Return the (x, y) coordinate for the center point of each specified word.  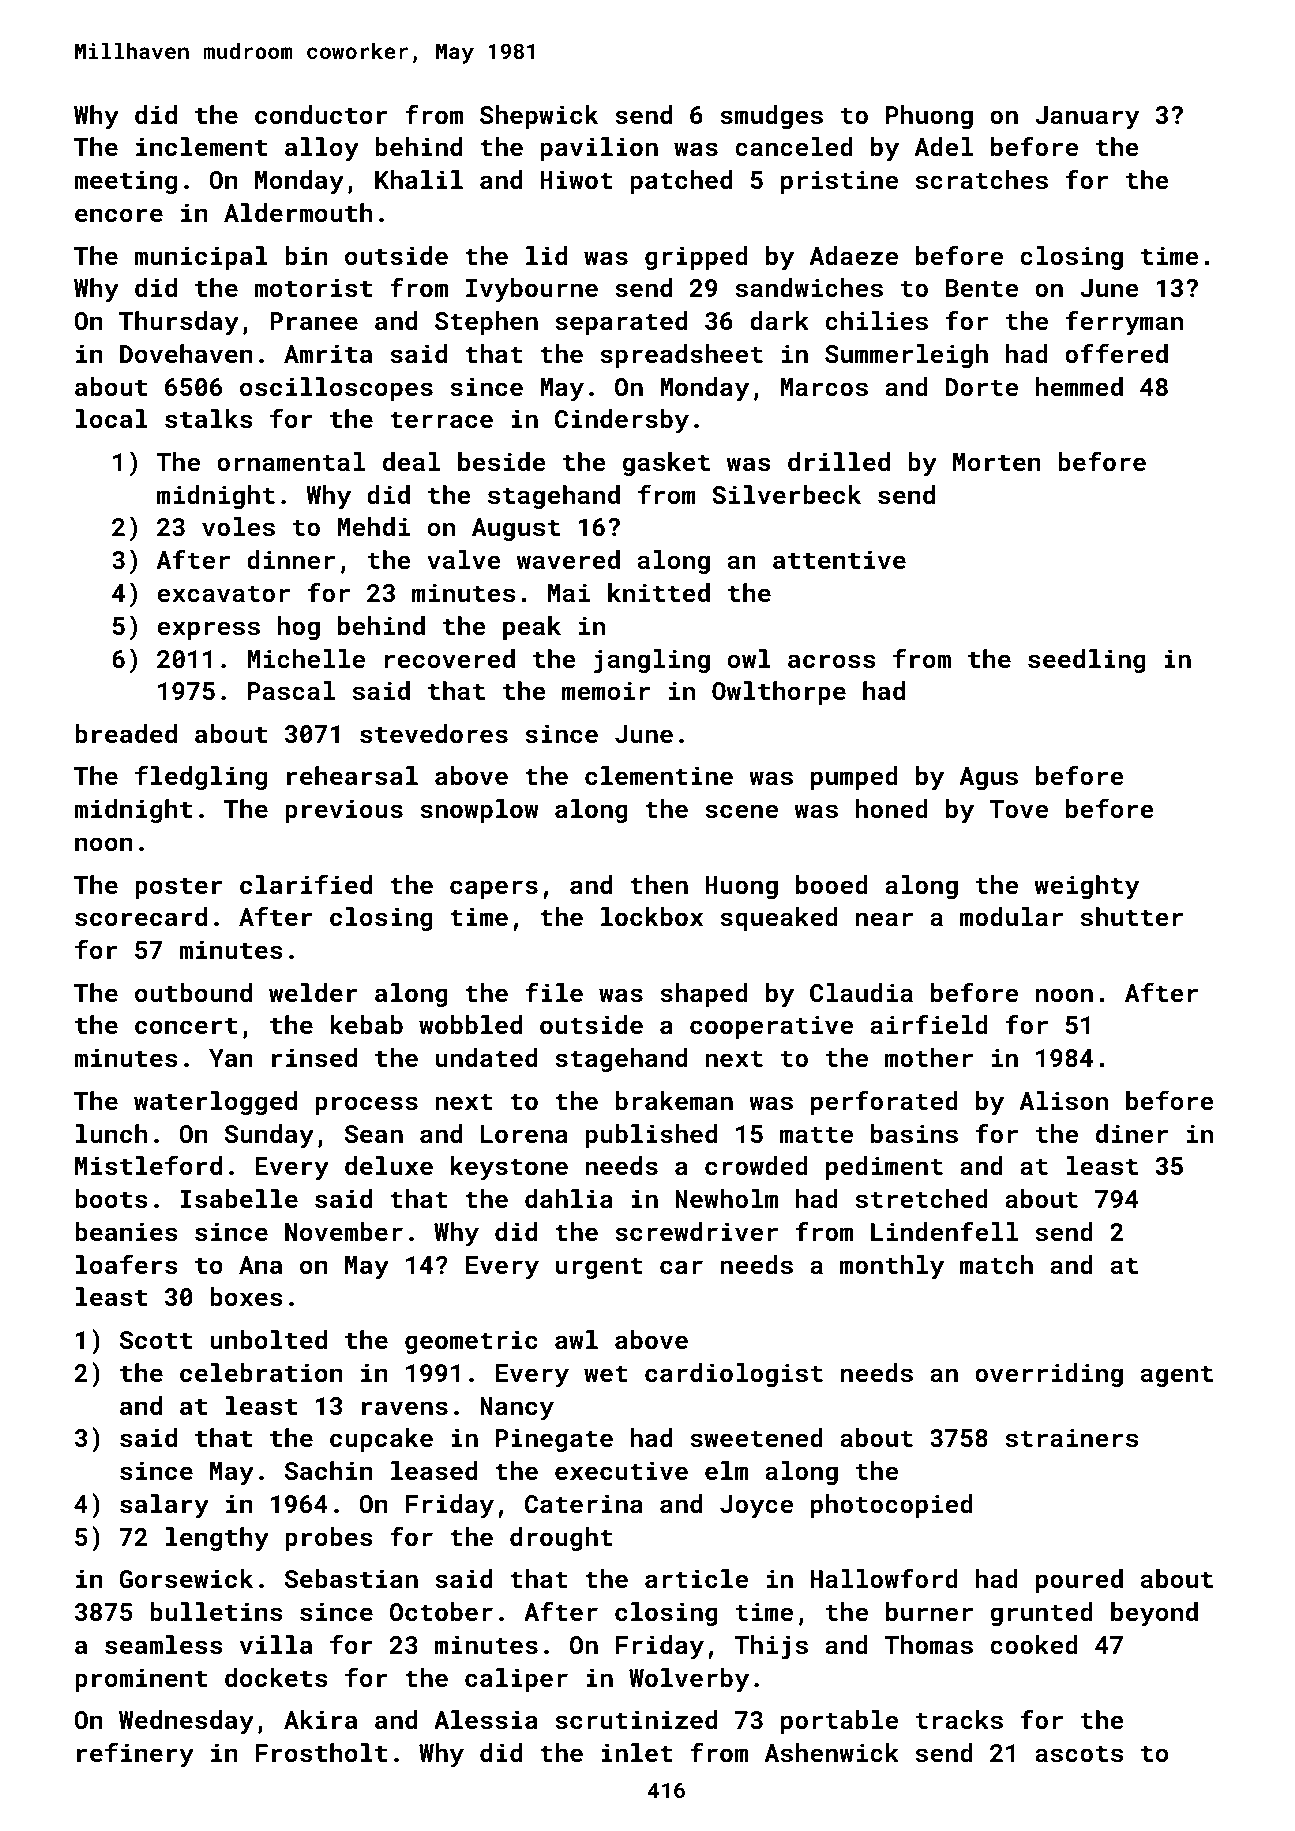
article (696, 1578)
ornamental (291, 461)
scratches (982, 179)
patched (681, 182)
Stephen (486, 323)
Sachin (329, 1470)
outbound (193, 992)
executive (621, 1470)
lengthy (217, 1539)
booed (832, 884)
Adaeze (854, 255)
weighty (1086, 887)
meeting (125, 182)
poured (1079, 1581)
